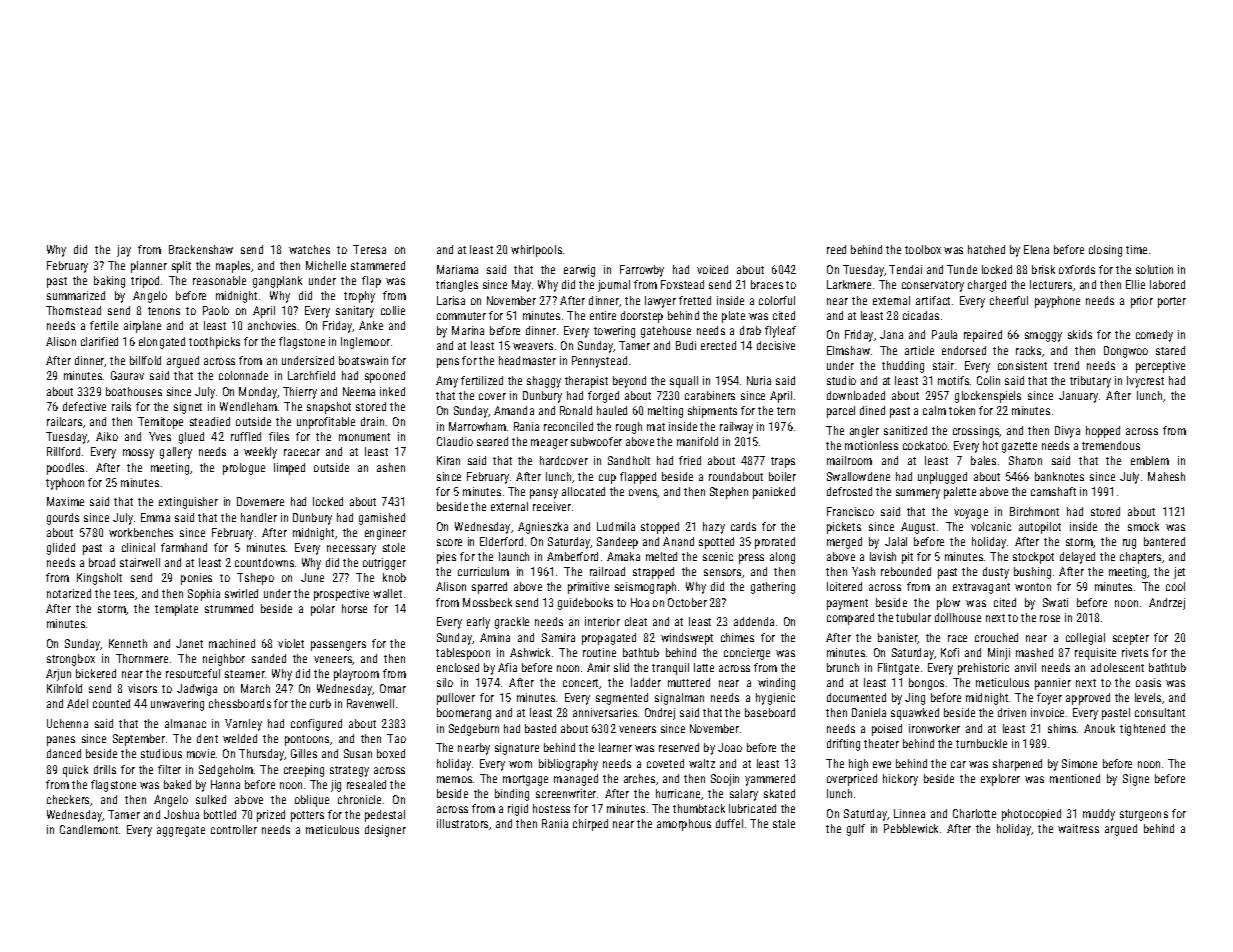 This screenshot has width=1233, height=952. Describe the element at coordinates (1017, 765) in the screenshot. I see `sharpened` at that location.
